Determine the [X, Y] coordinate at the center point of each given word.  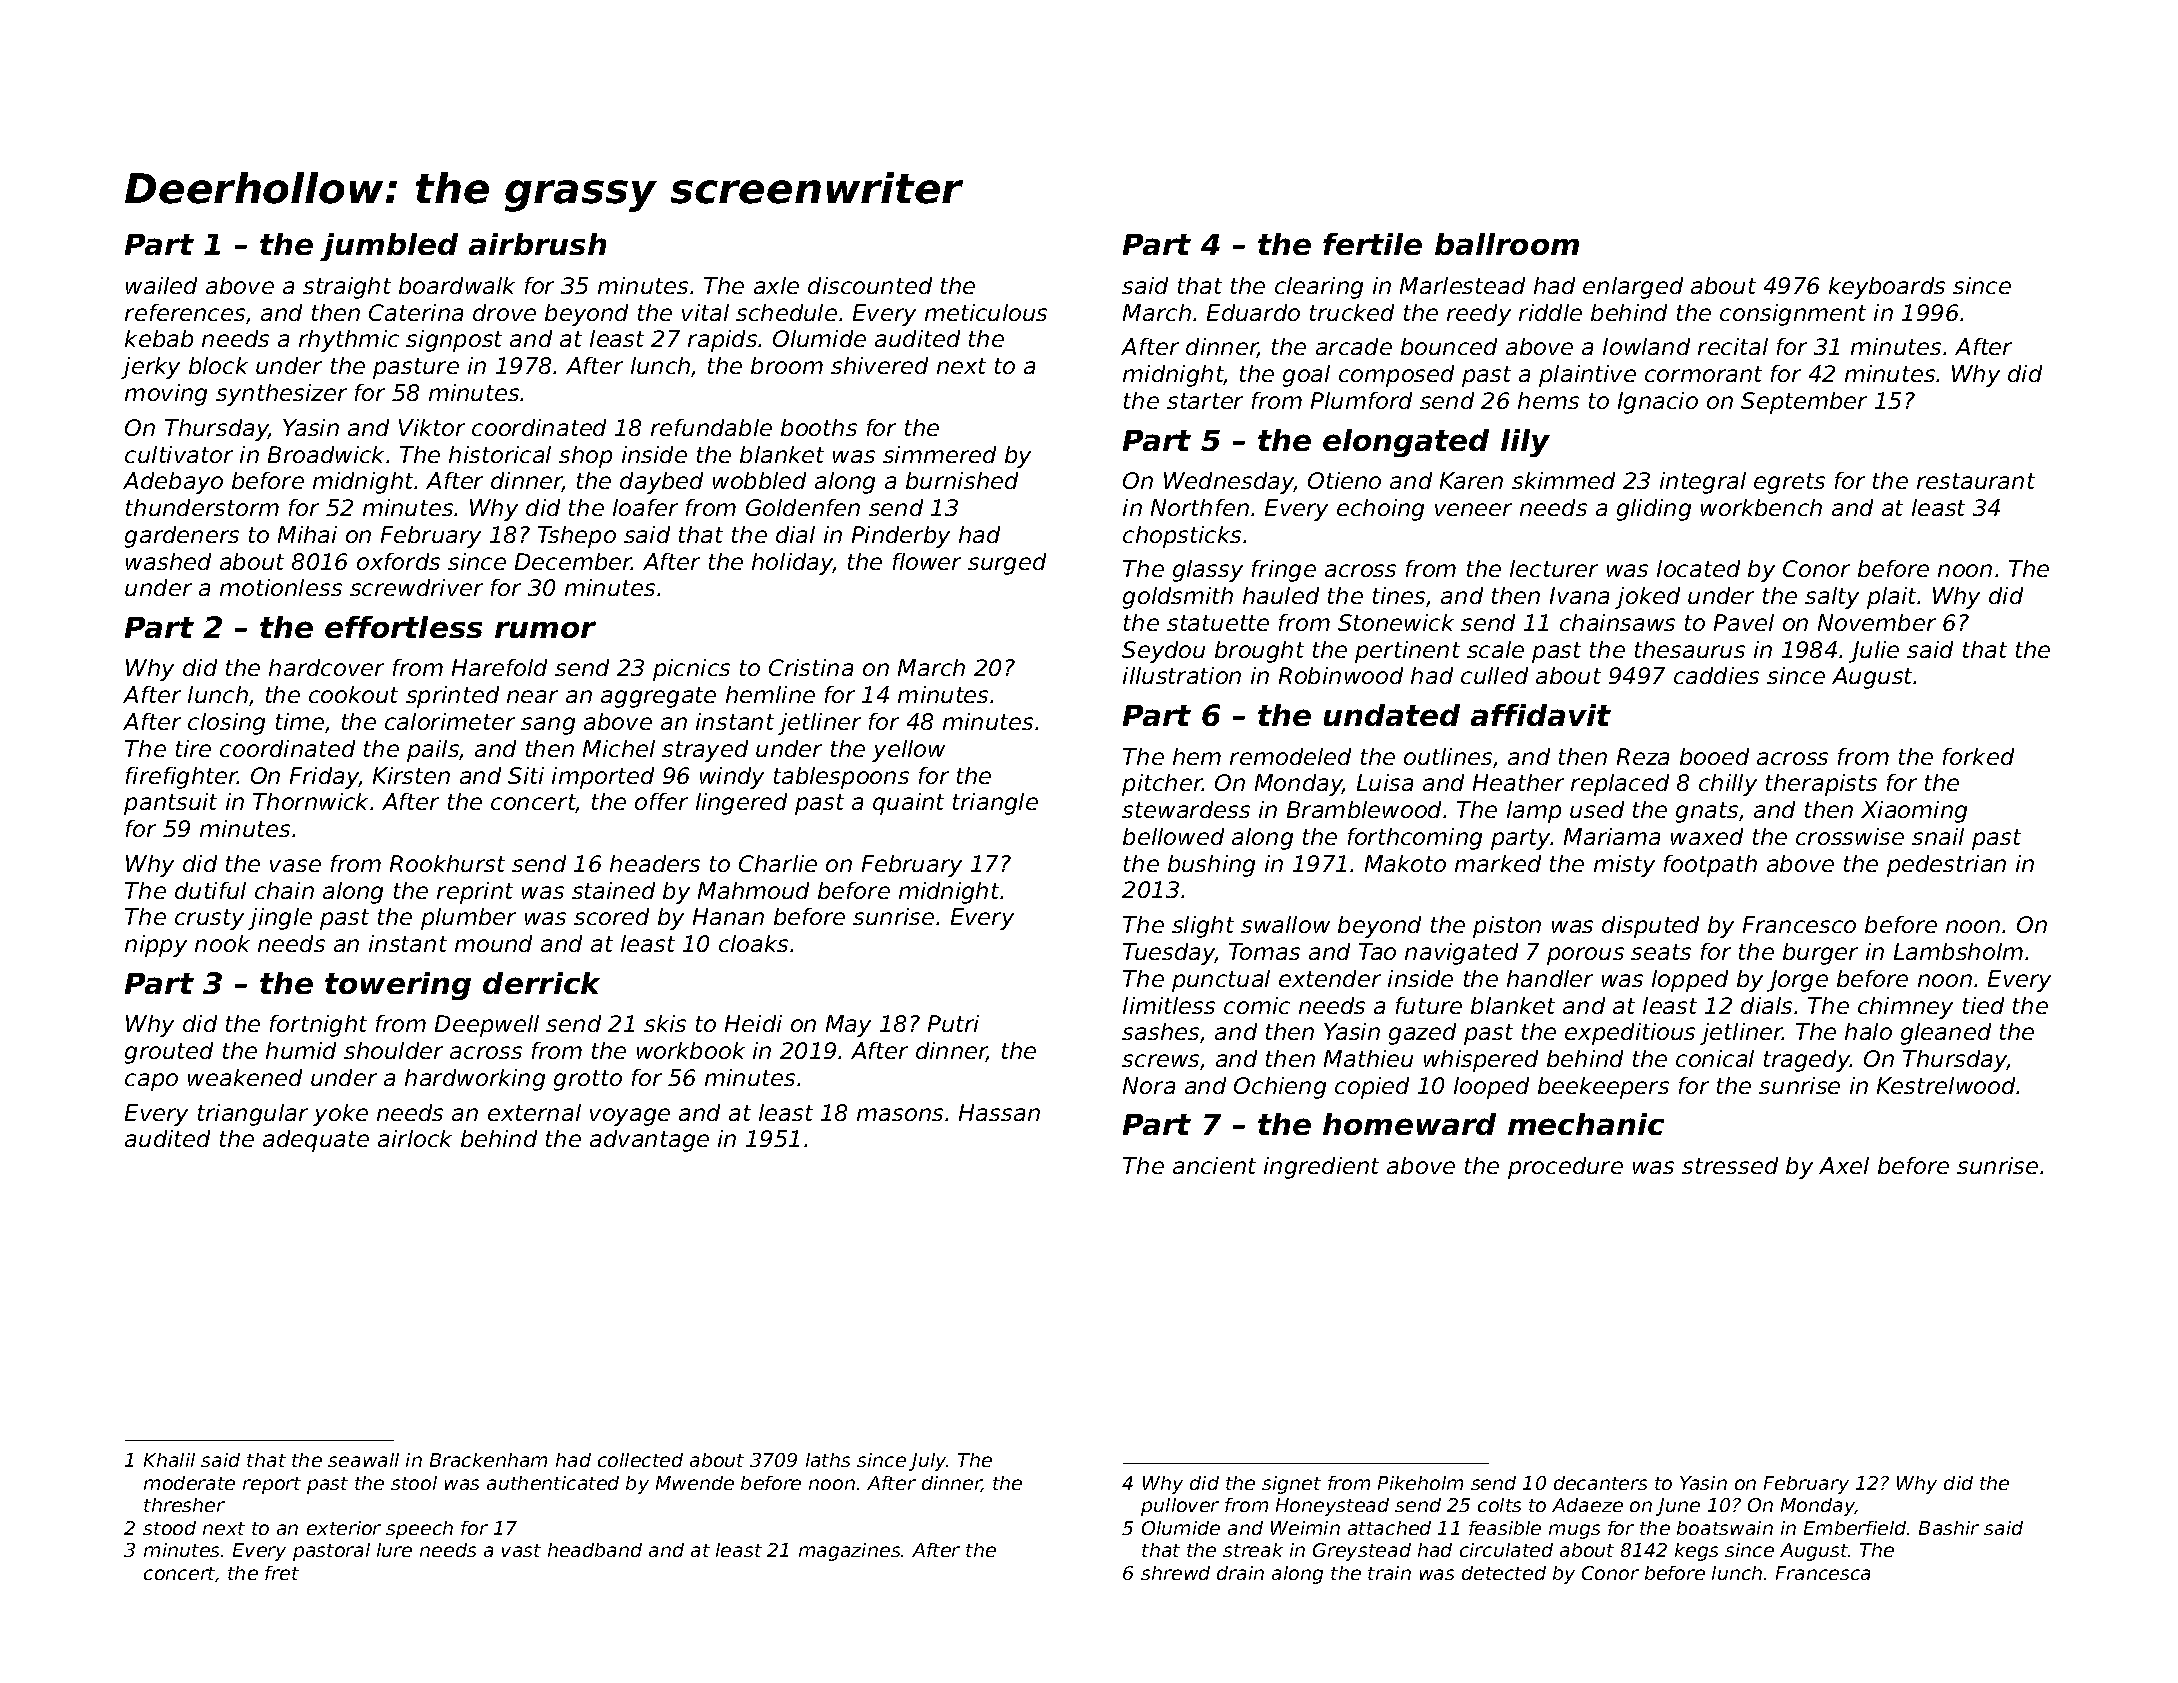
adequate [316, 1141]
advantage [649, 1141]
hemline [770, 694]
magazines [849, 1552]
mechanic [1586, 1124]
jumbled [389, 247]
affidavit [1541, 715]
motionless [281, 587]
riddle [1550, 312]
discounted [870, 285]
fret [282, 1573]
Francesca [1823, 1573]
